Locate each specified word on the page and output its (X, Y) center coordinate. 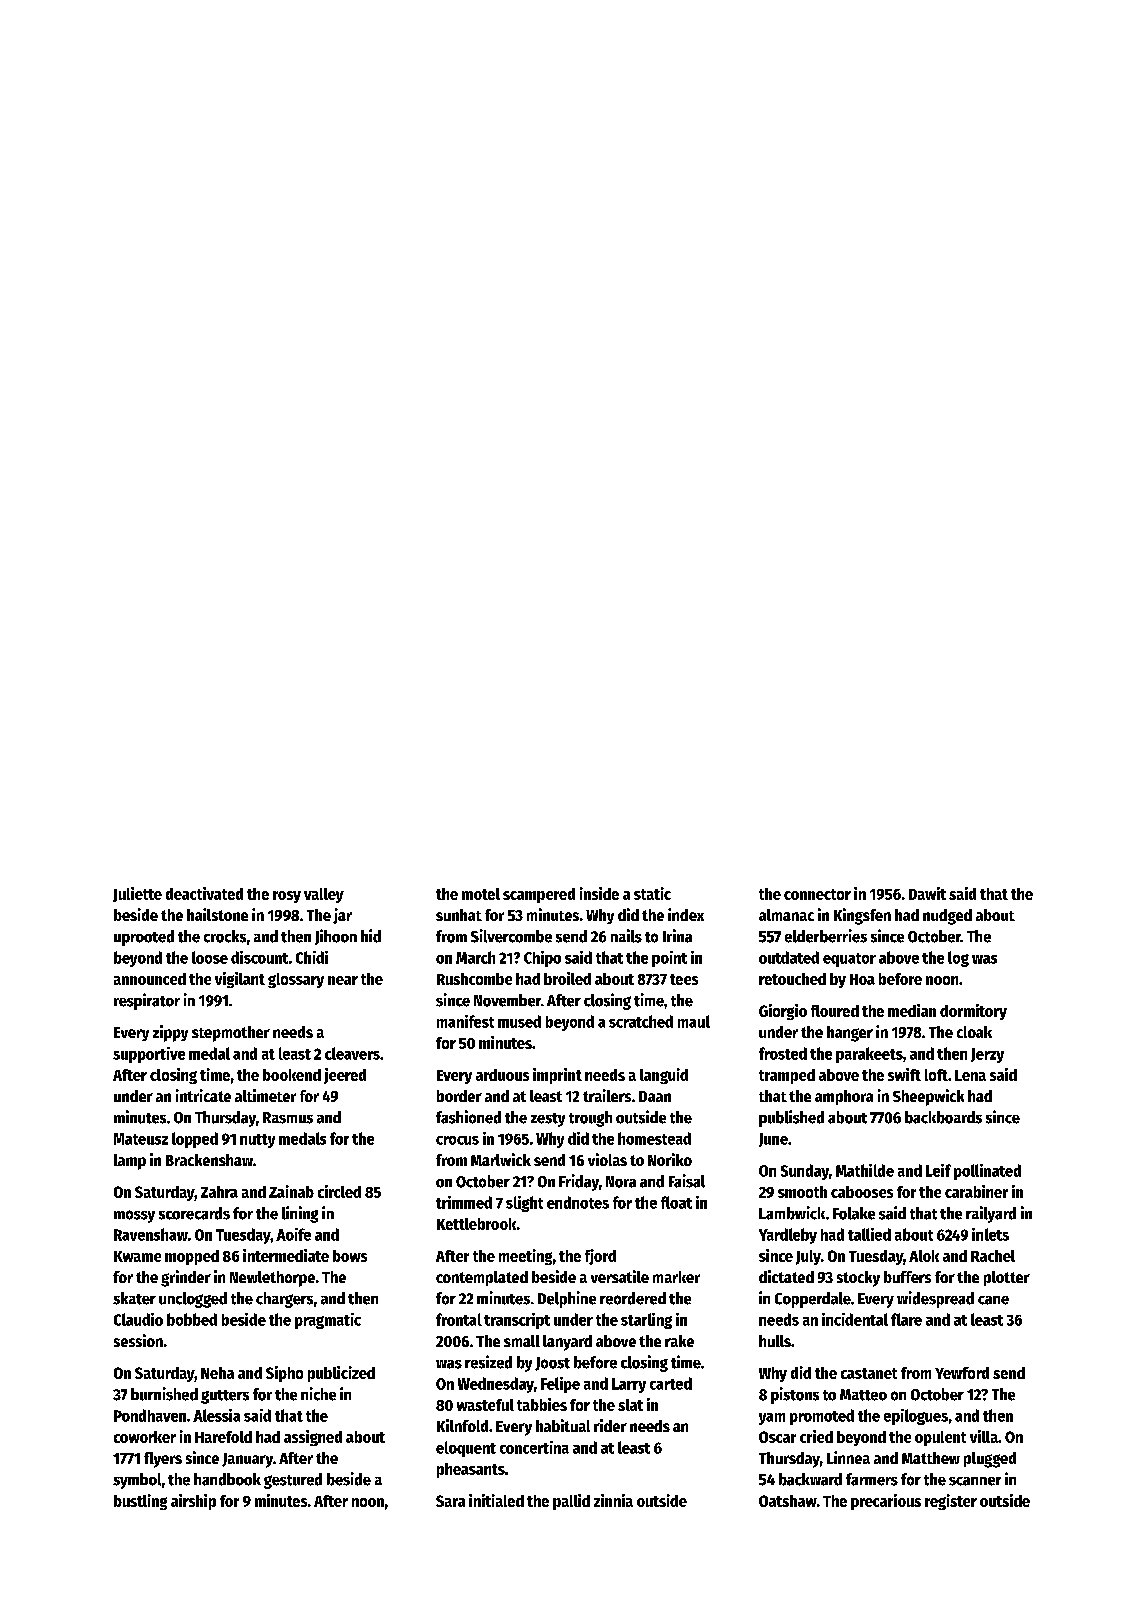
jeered (345, 1076)
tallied (869, 1234)
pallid (571, 1502)
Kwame (137, 1256)
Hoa (862, 979)
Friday (579, 1182)
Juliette (137, 894)
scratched (641, 1021)
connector (817, 894)
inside (599, 893)
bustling (140, 1502)
